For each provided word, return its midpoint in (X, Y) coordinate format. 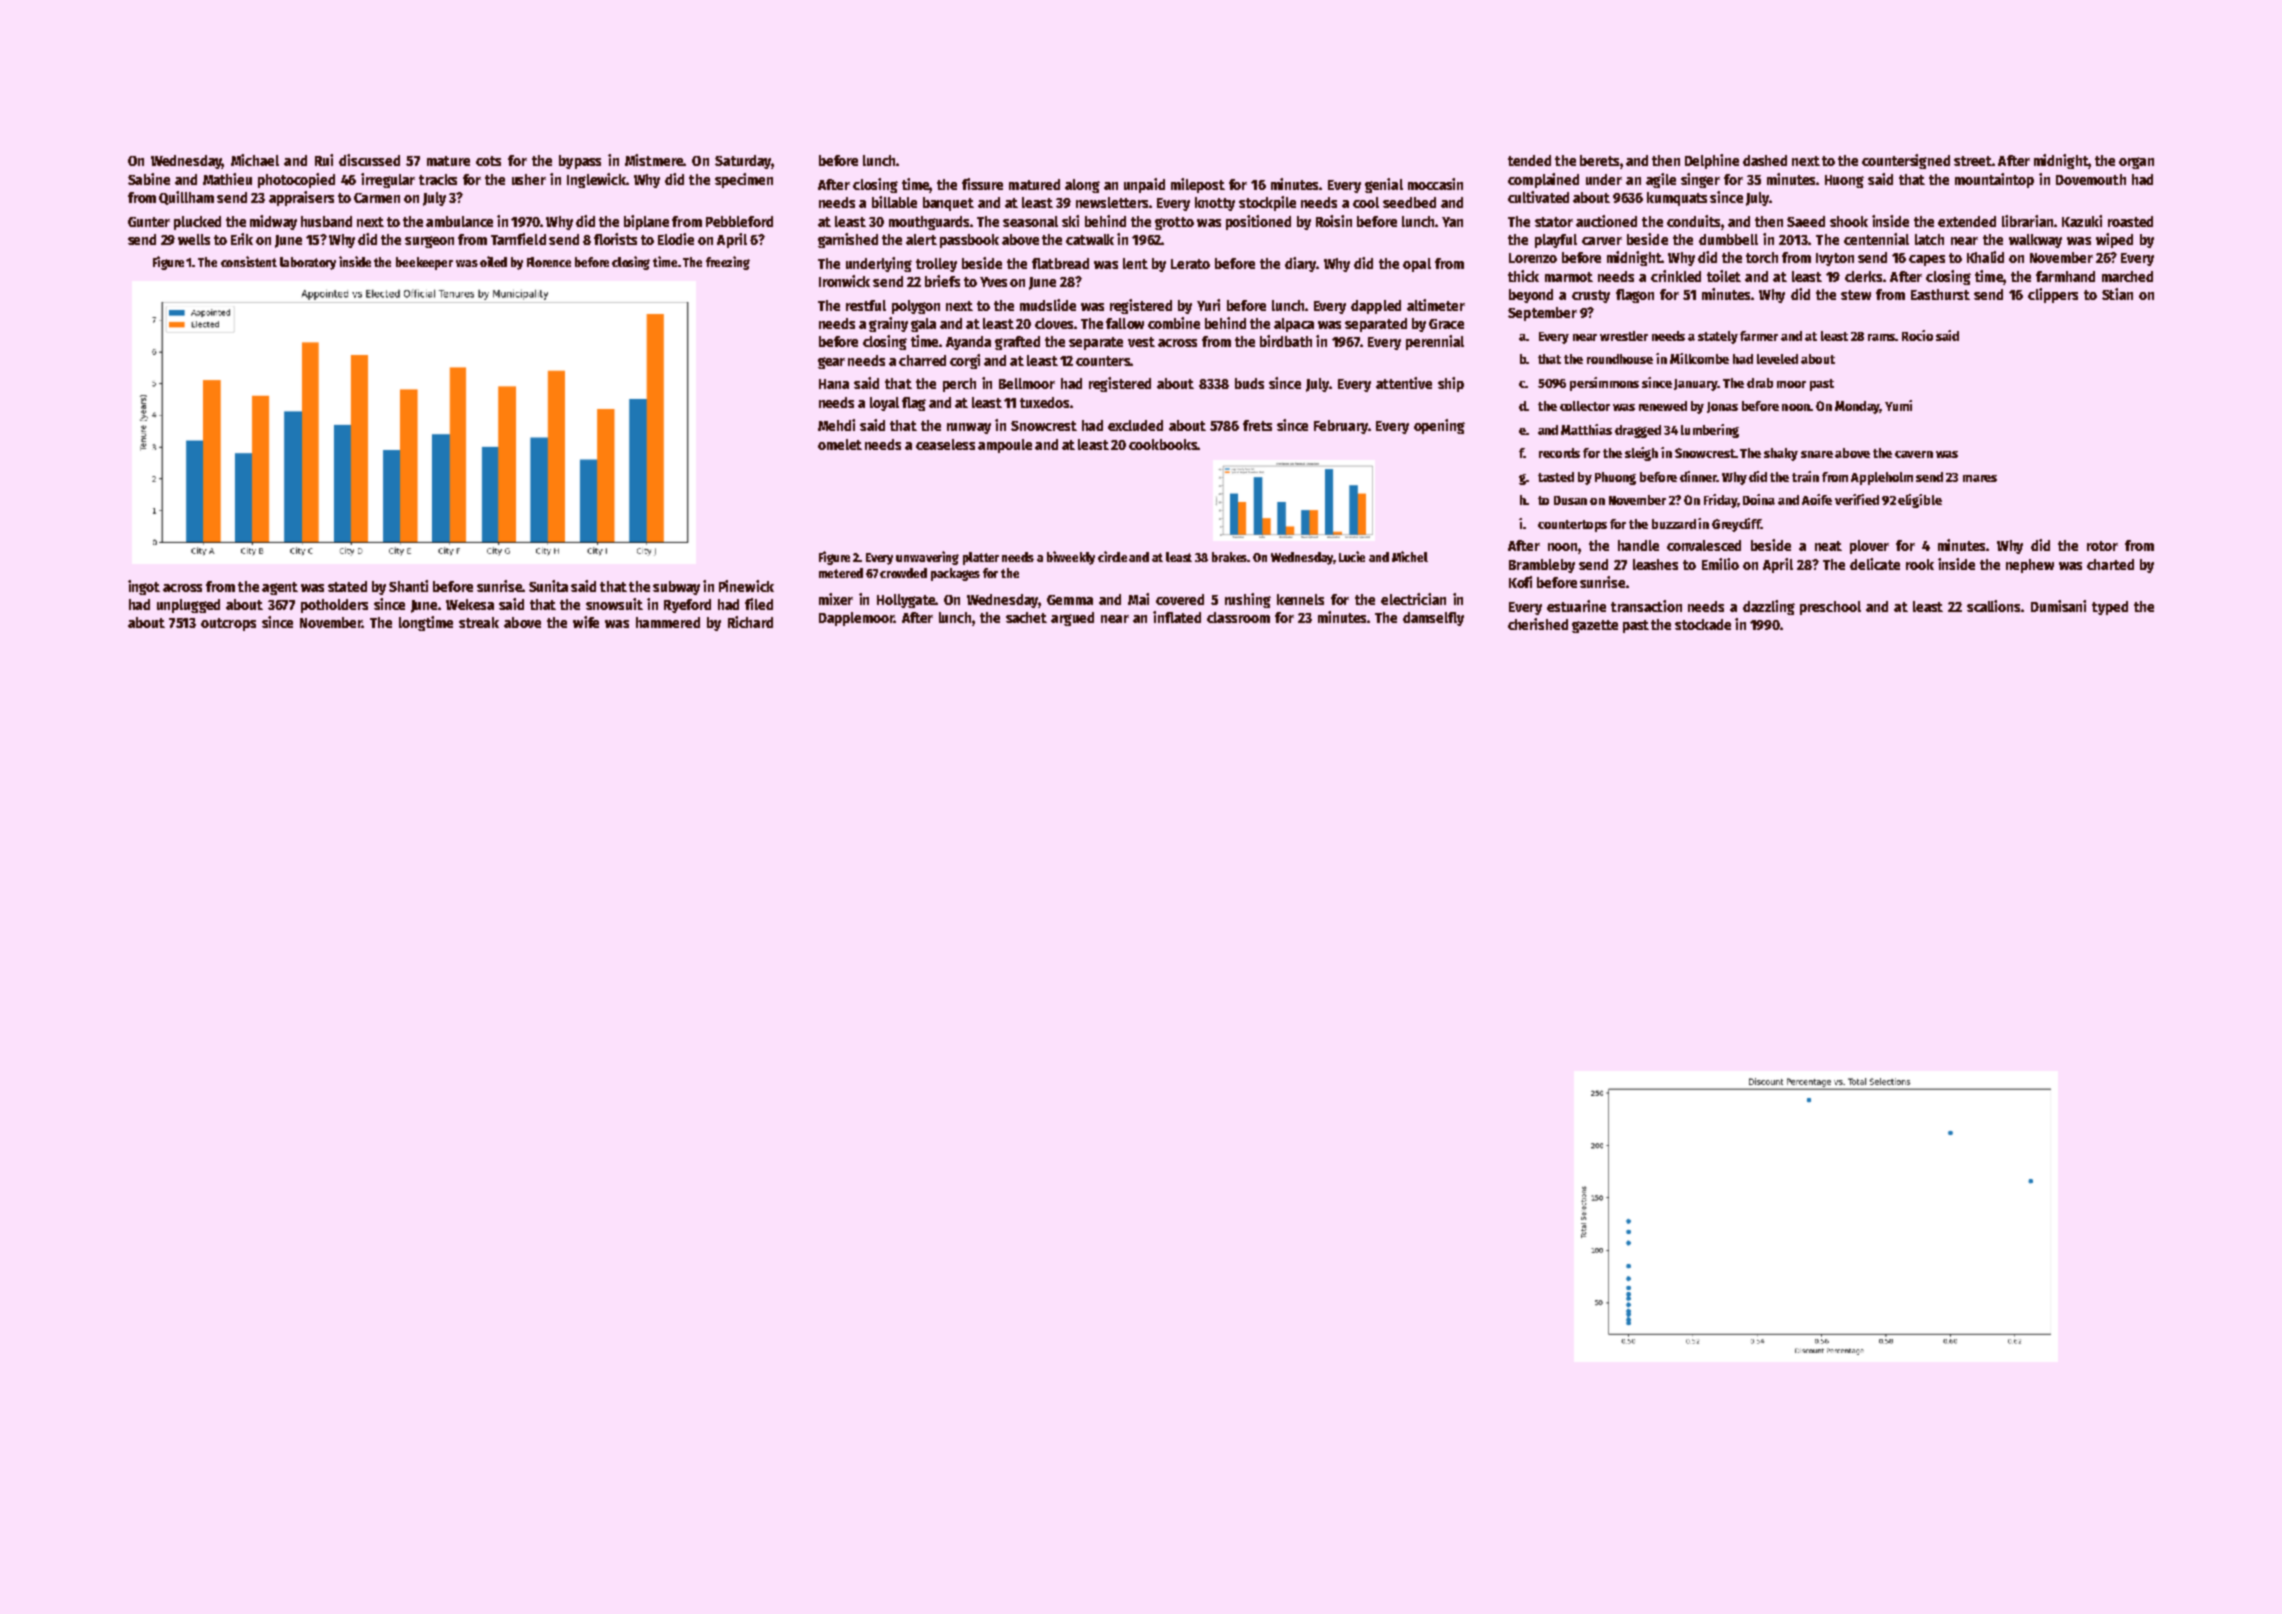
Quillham (186, 198)
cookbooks (1163, 444)
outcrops (228, 624)
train (1805, 476)
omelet (840, 444)
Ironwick (844, 281)
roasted (2130, 221)
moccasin (1435, 184)
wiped (2114, 240)
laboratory (308, 263)
